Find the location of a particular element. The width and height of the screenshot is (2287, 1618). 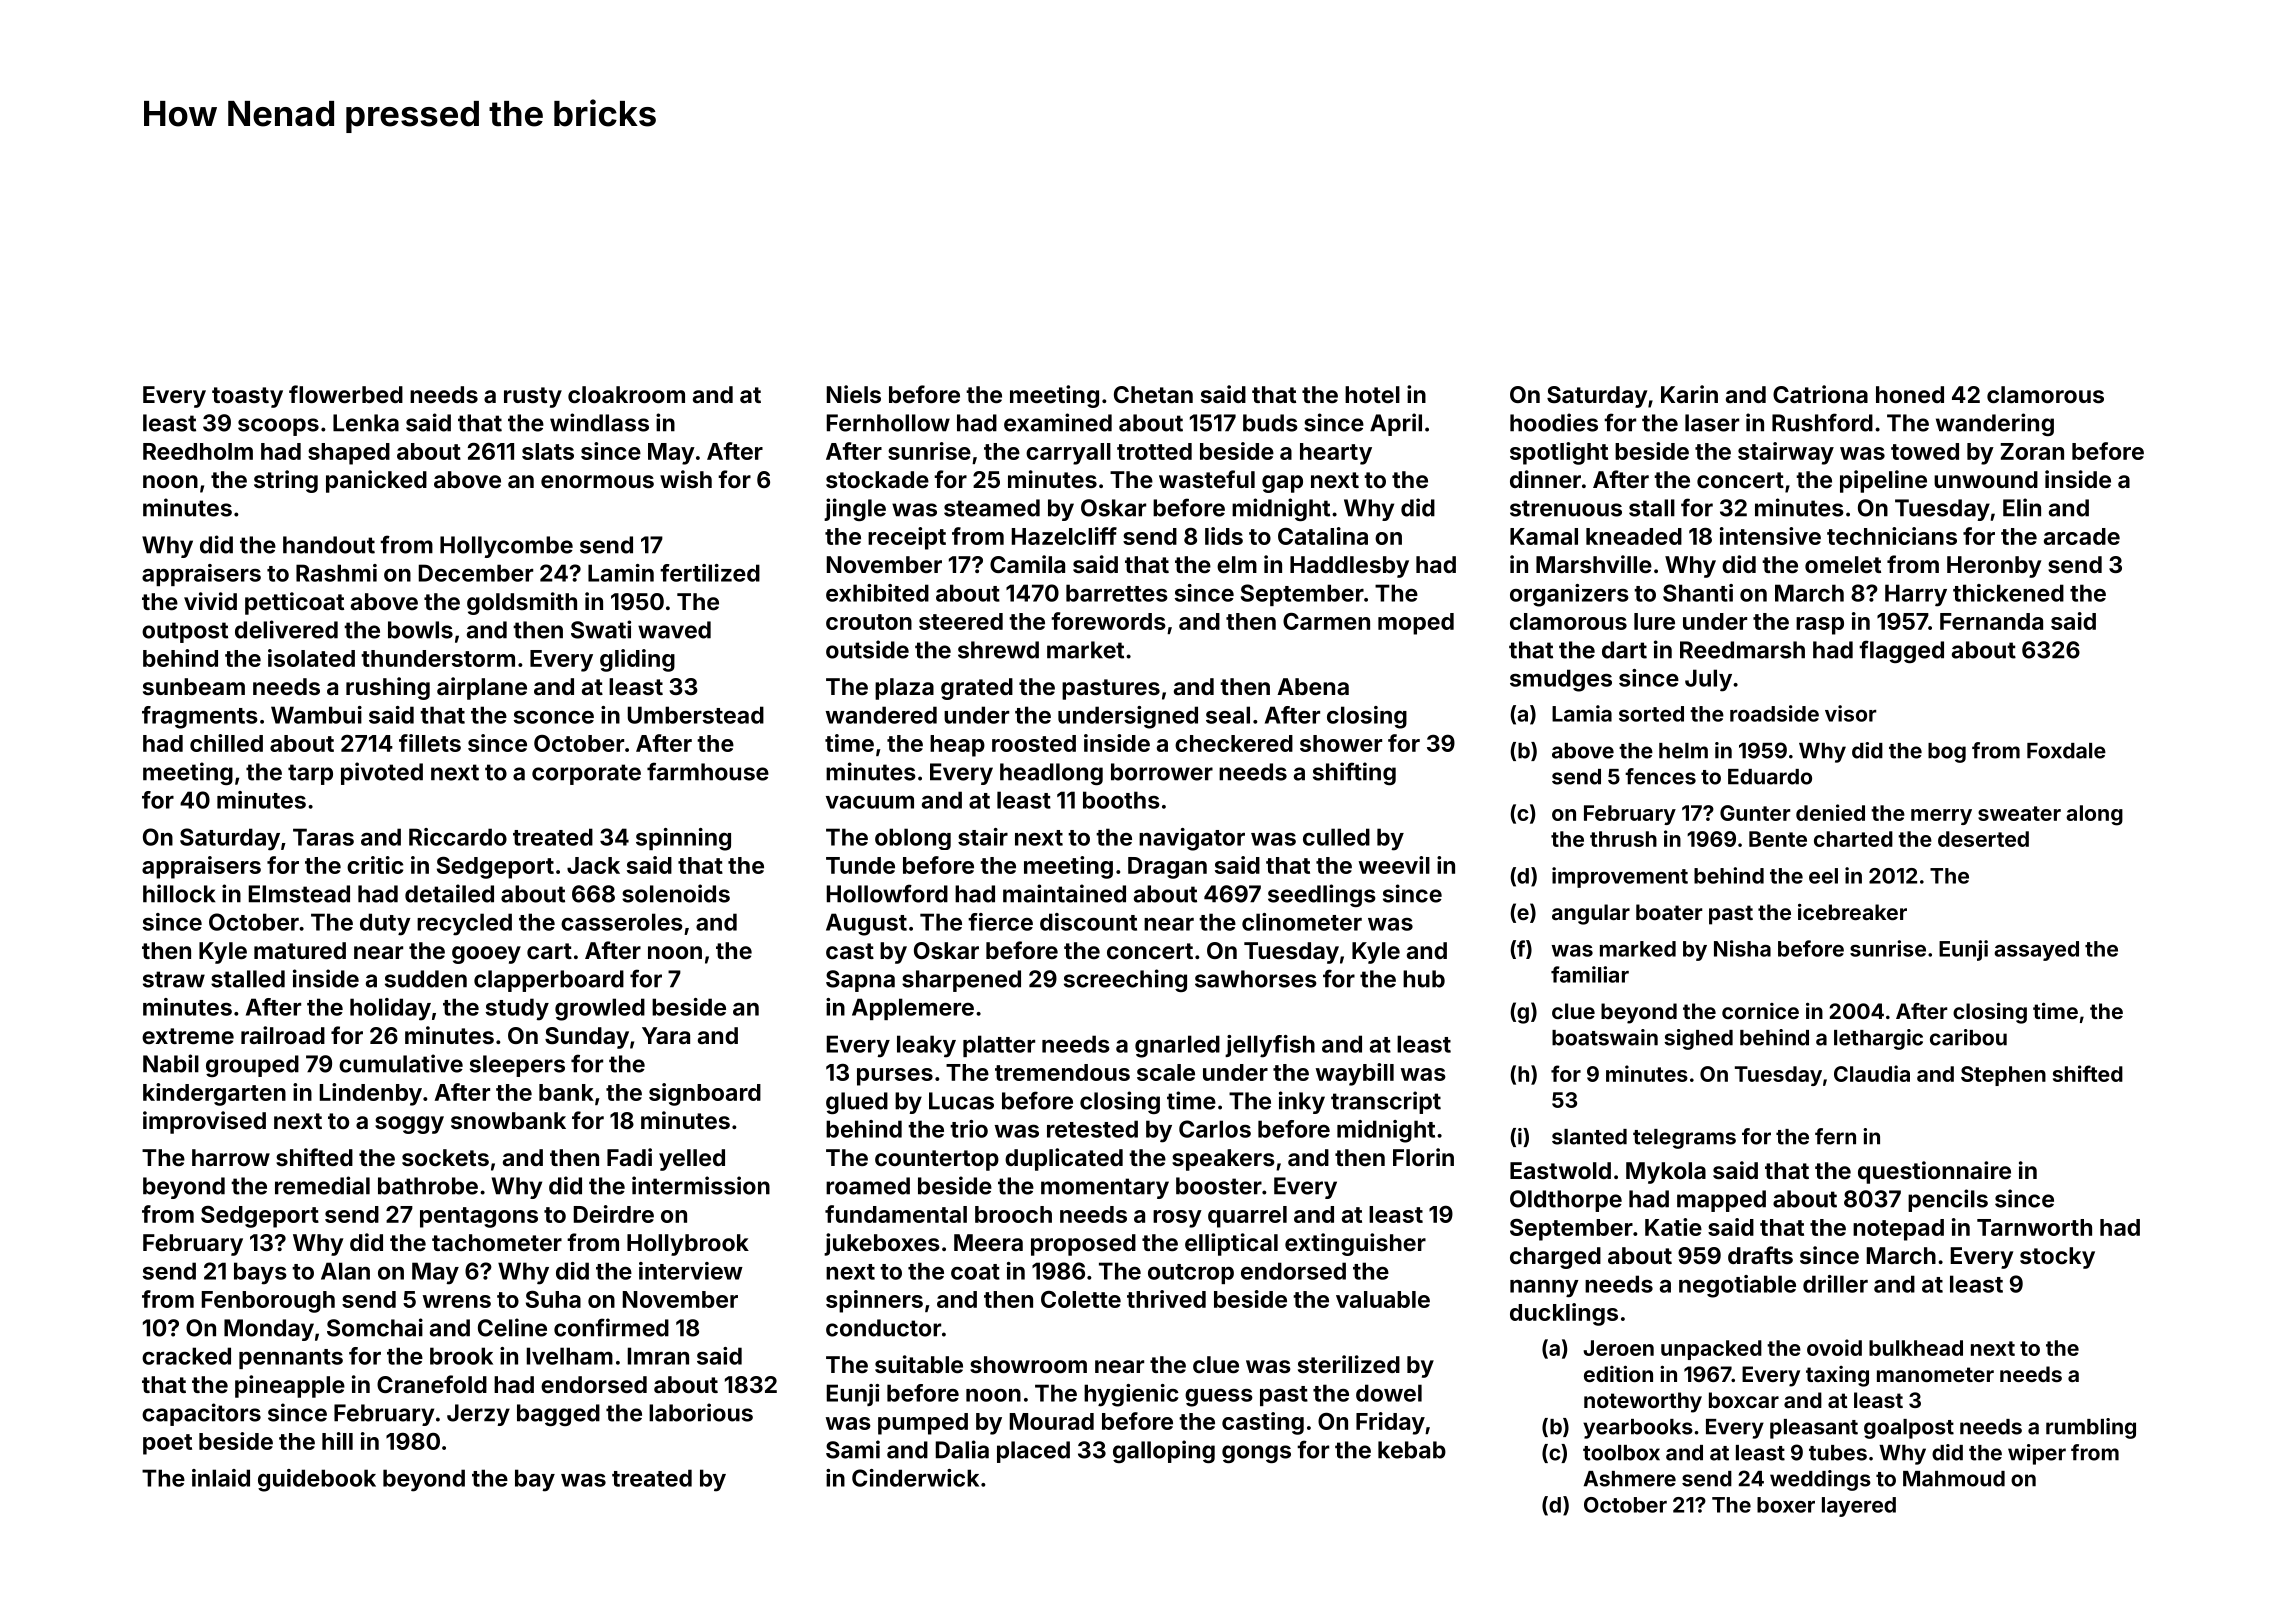

poet is located at coordinates (167, 1444).
